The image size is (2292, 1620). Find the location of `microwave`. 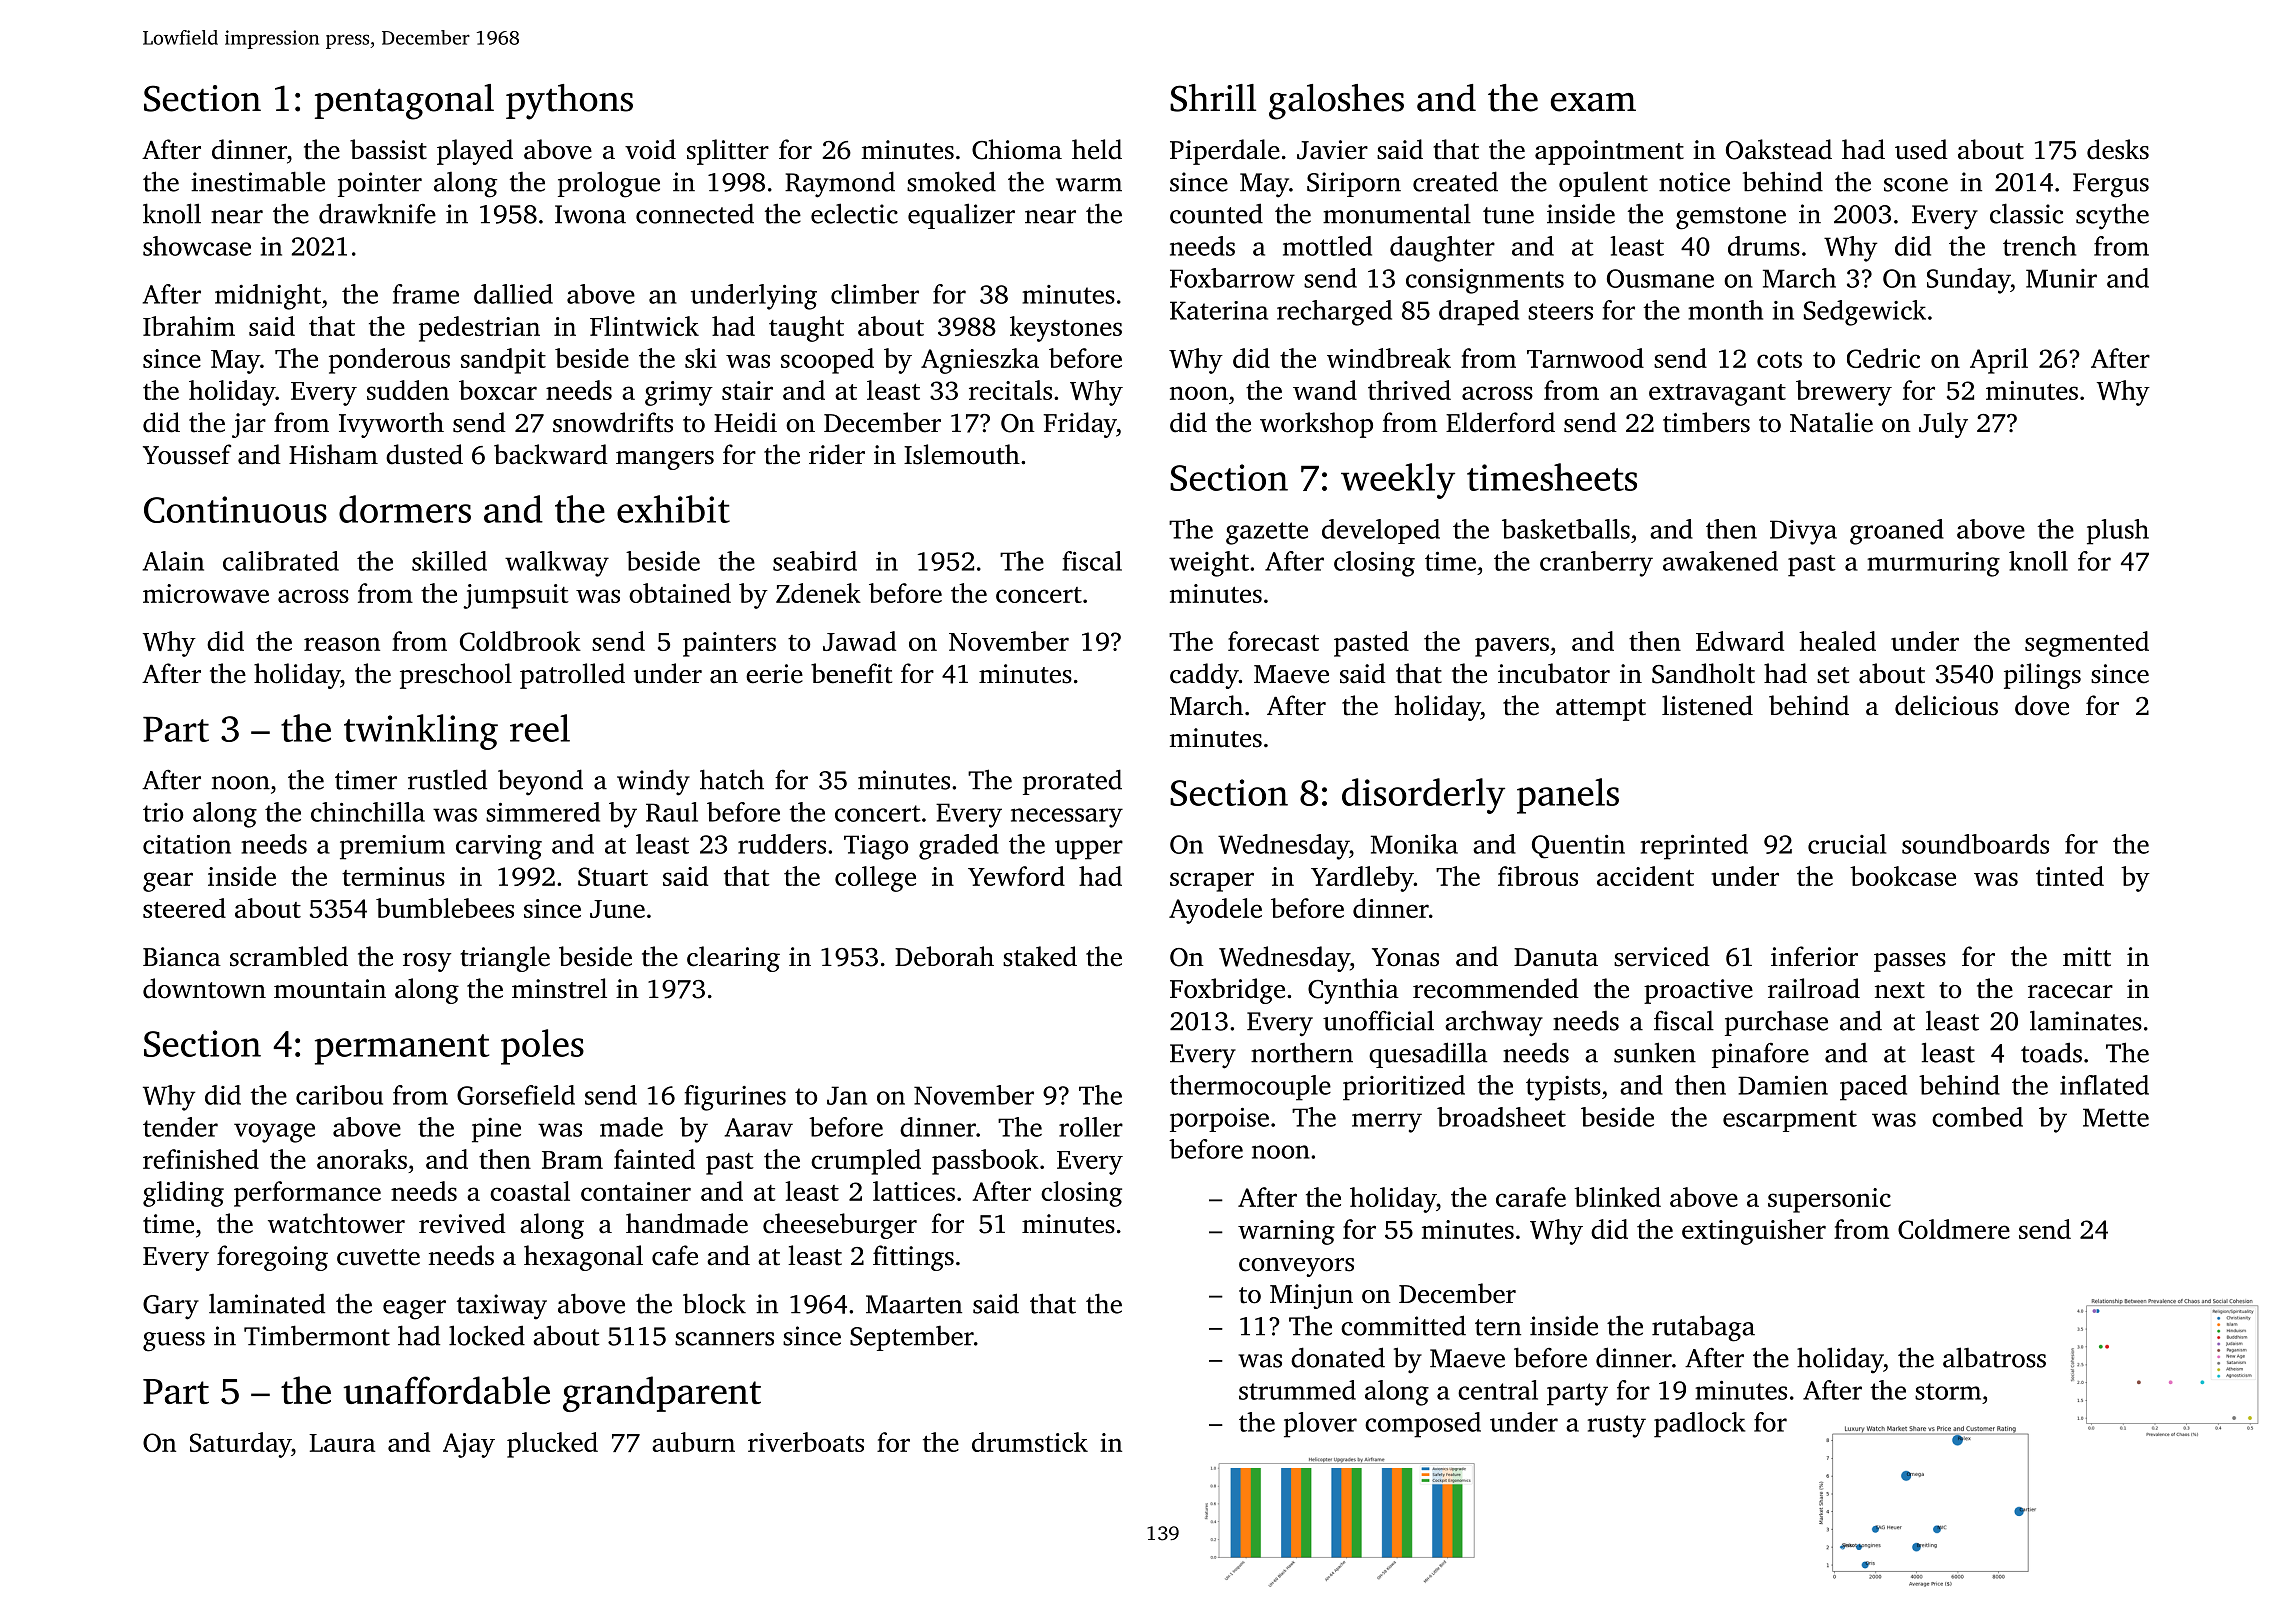

microwave is located at coordinates (206, 593).
